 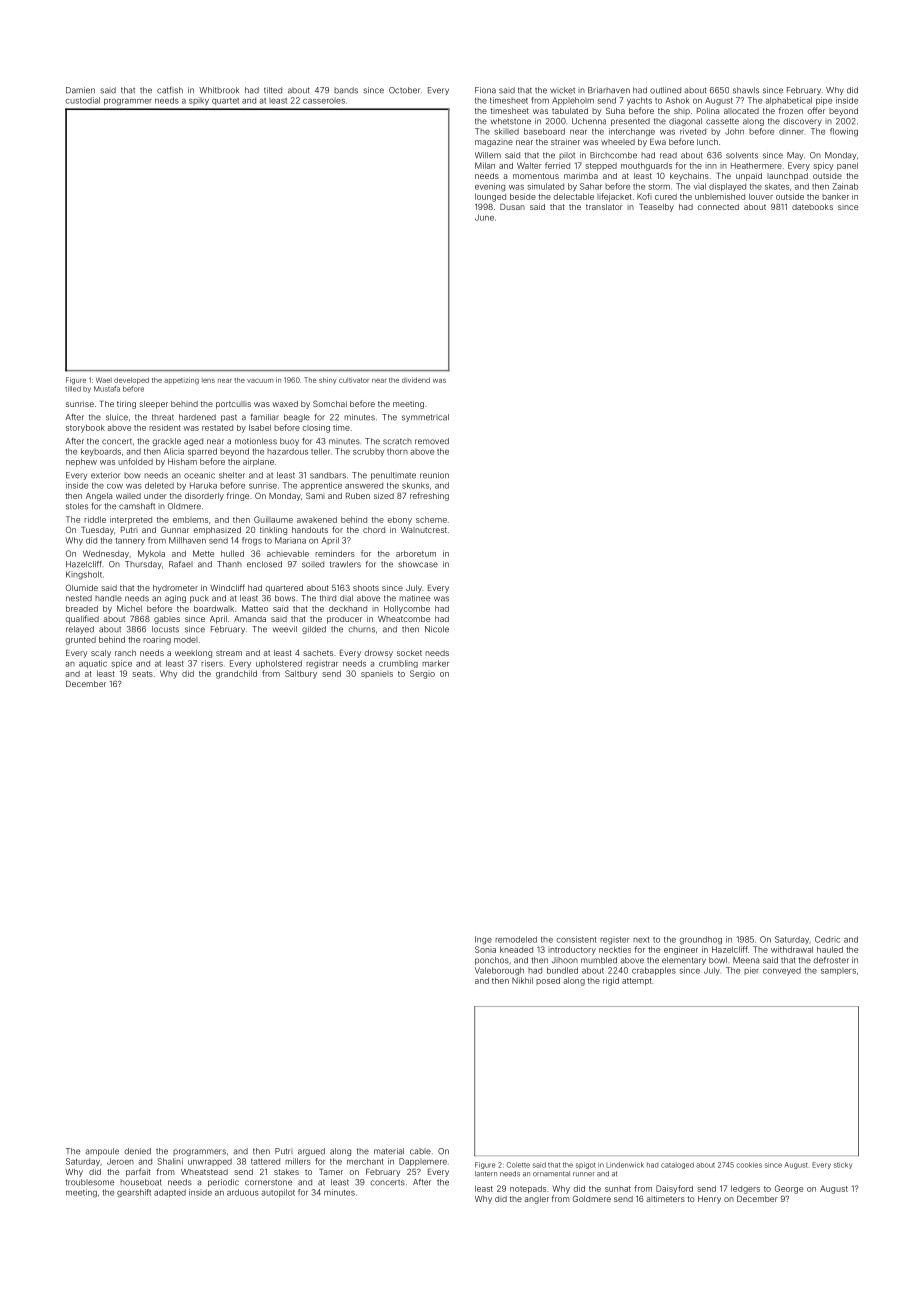 What do you see at coordinates (279, 664) in the image?
I see `upholstered` at bounding box center [279, 664].
